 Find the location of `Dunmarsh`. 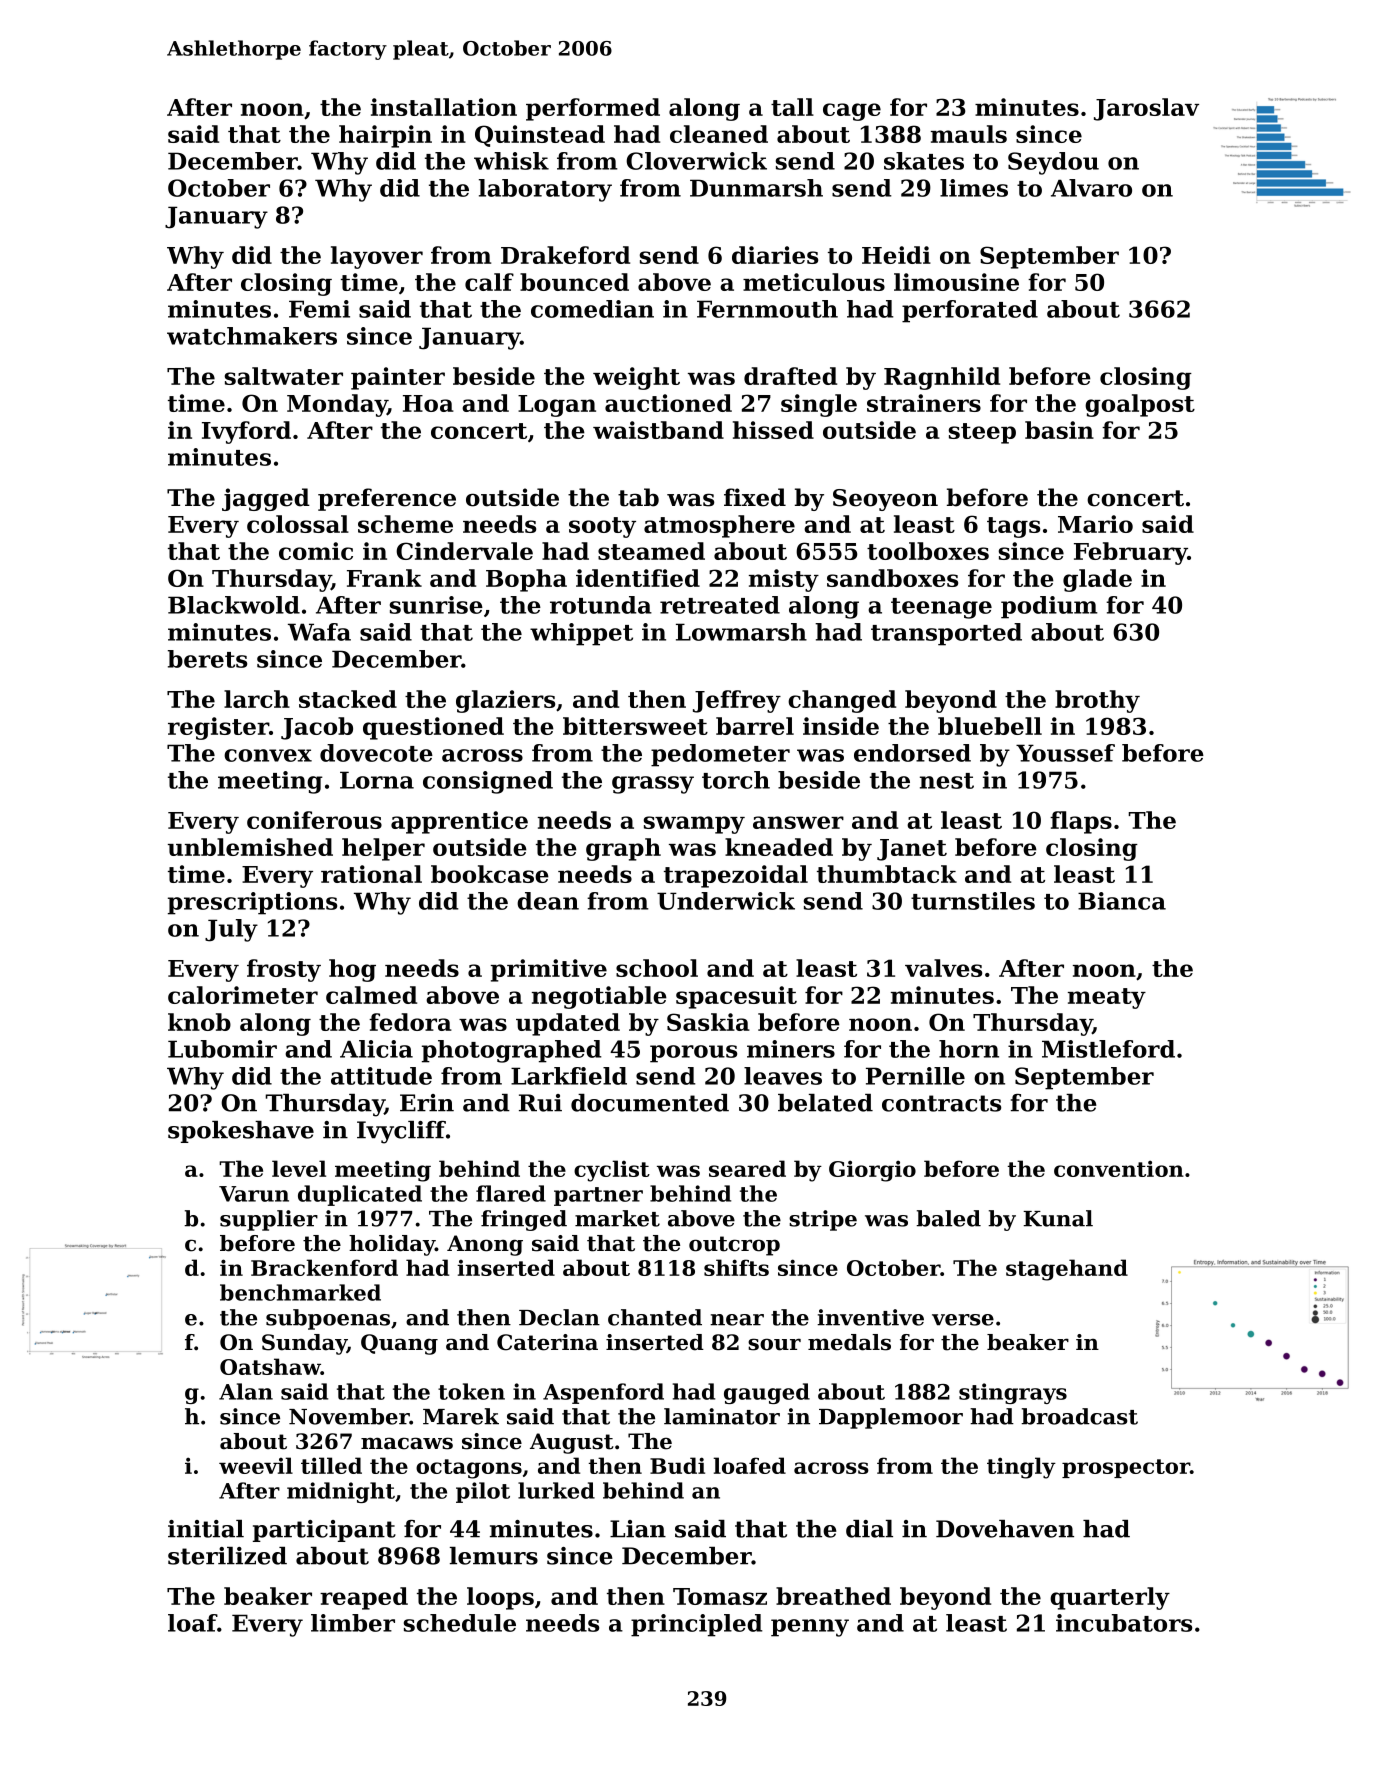

Dunmarsh is located at coordinates (756, 188).
